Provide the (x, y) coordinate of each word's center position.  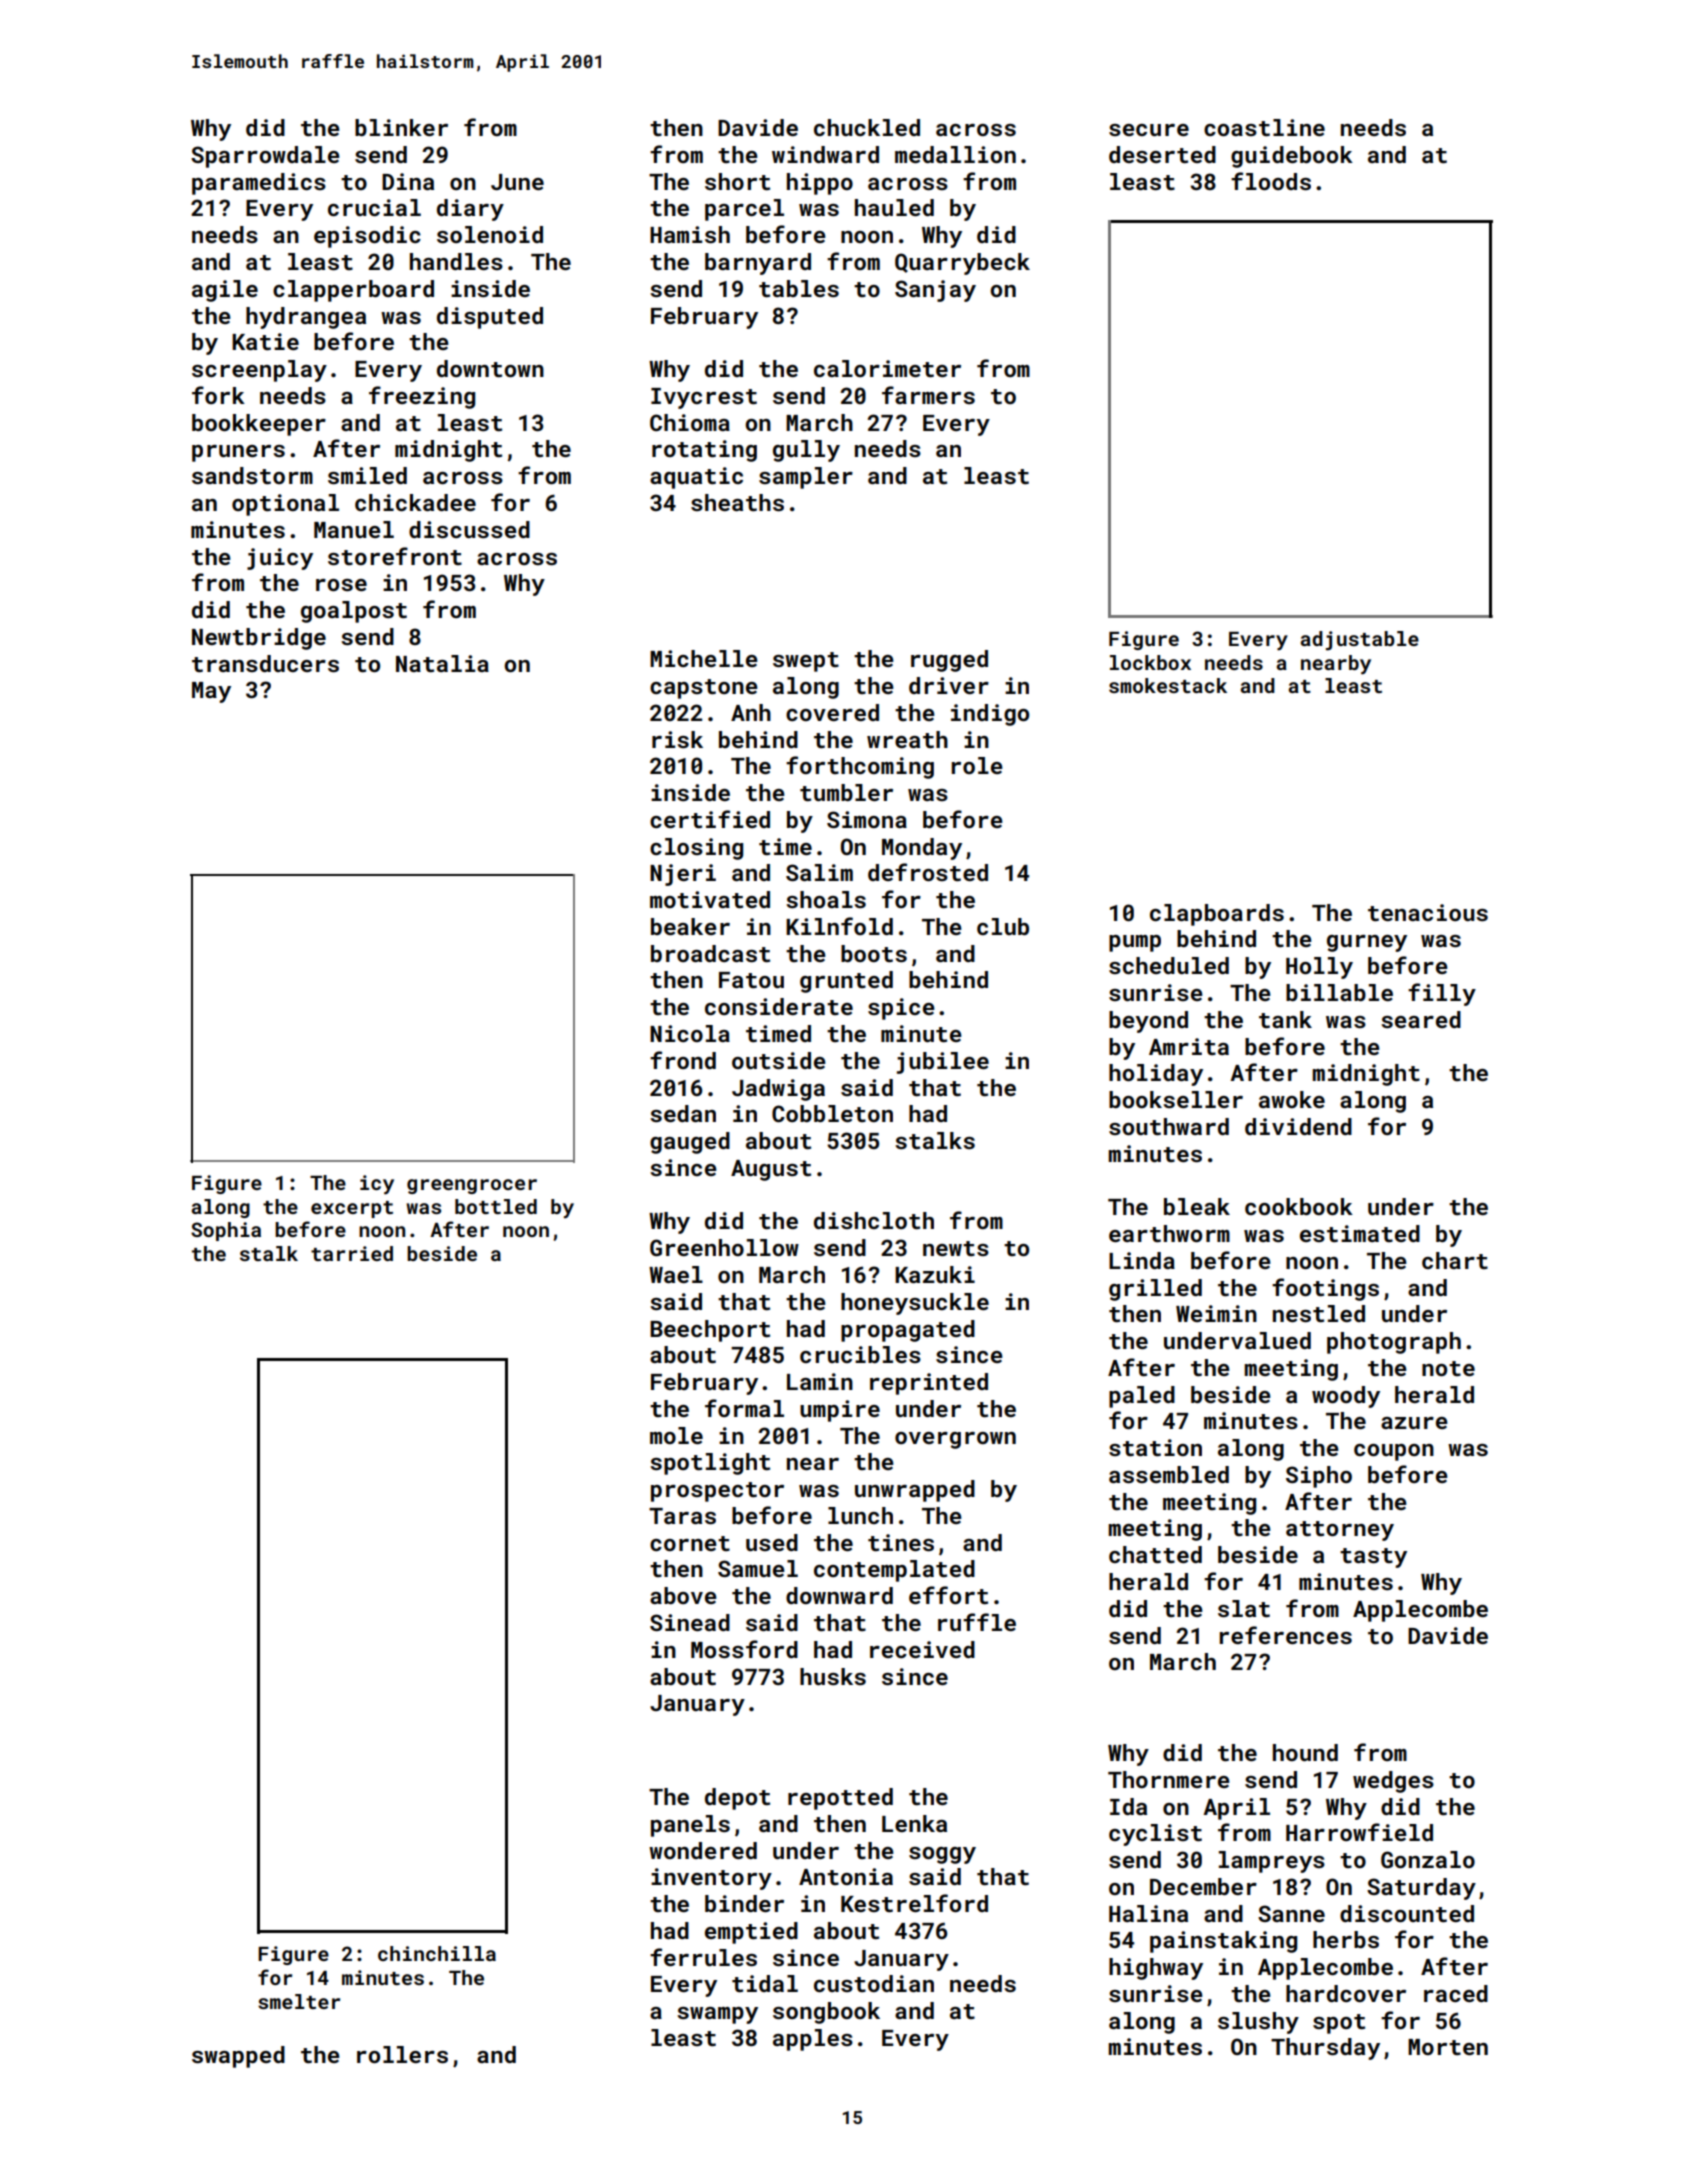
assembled (1169, 1474)
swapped (238, 2057)
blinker (401, 127)
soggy (942, 1855)
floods (1271, 181)
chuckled (867, 127)
